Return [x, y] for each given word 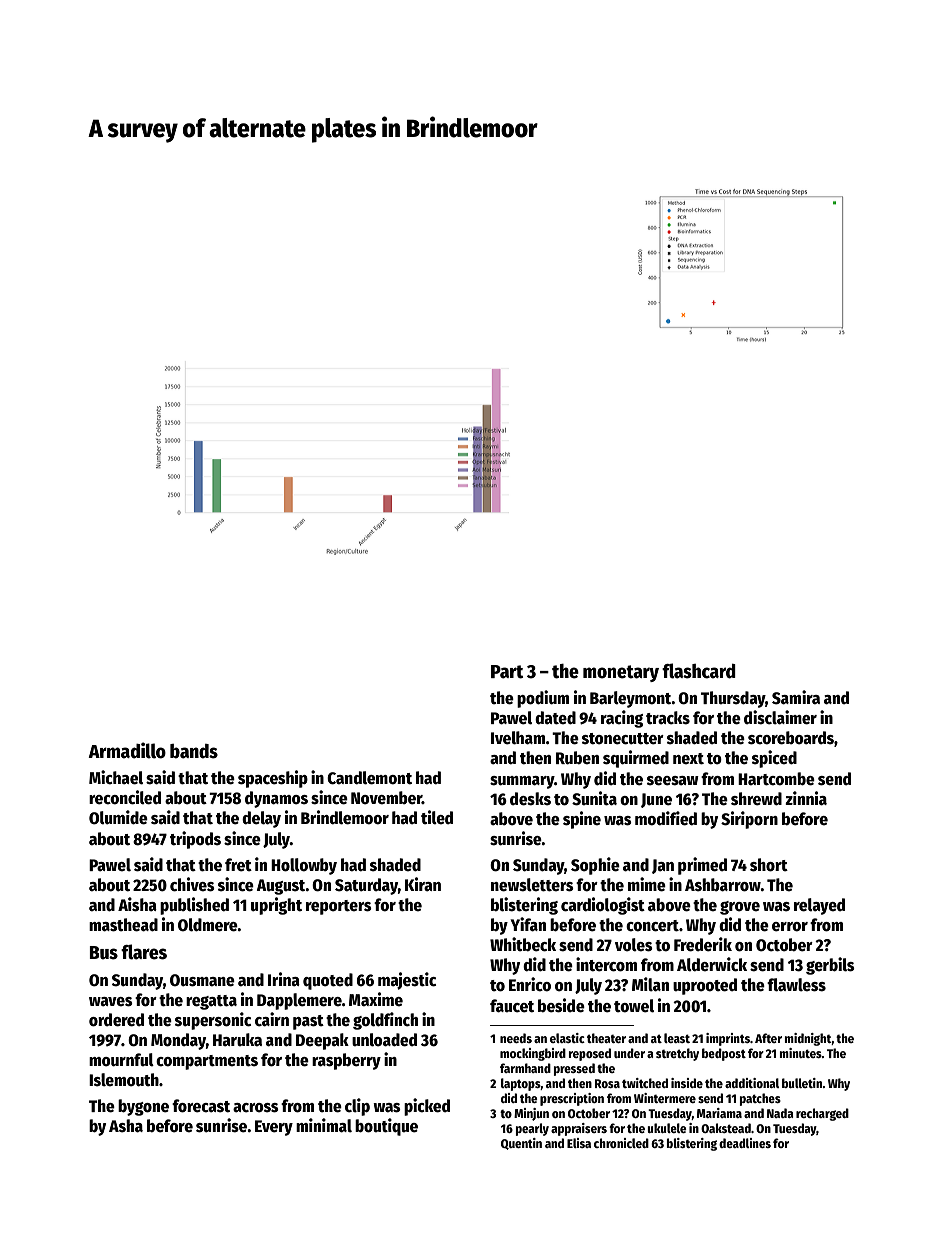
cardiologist [603, 906]
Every [274, 1128]
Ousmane [202, 980]
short [769, 865]
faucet [512, 1006]
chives [192, 884]
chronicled [621, 1143]
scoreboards [791, 738]
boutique [386, 1127]
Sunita [594, 798]
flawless [796, 985]
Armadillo [127, 750]
